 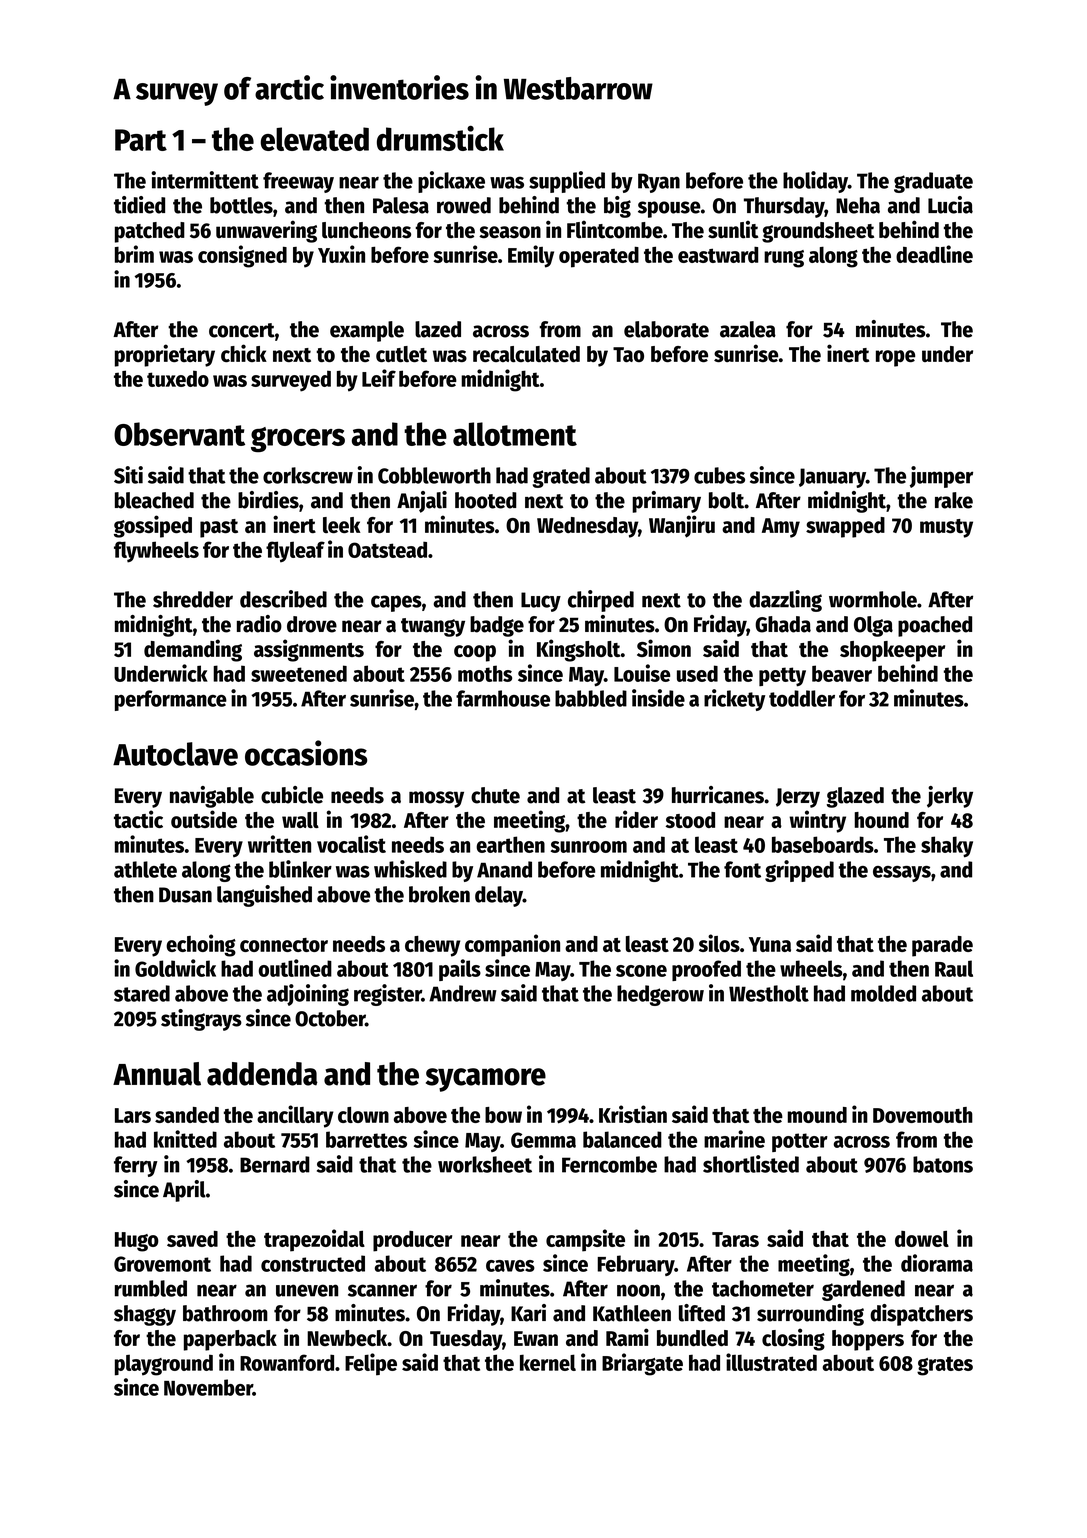 What do you see at coordinates (145, 869) in the screenshot?
I see `athlete` at bounding box center [145, 869].
